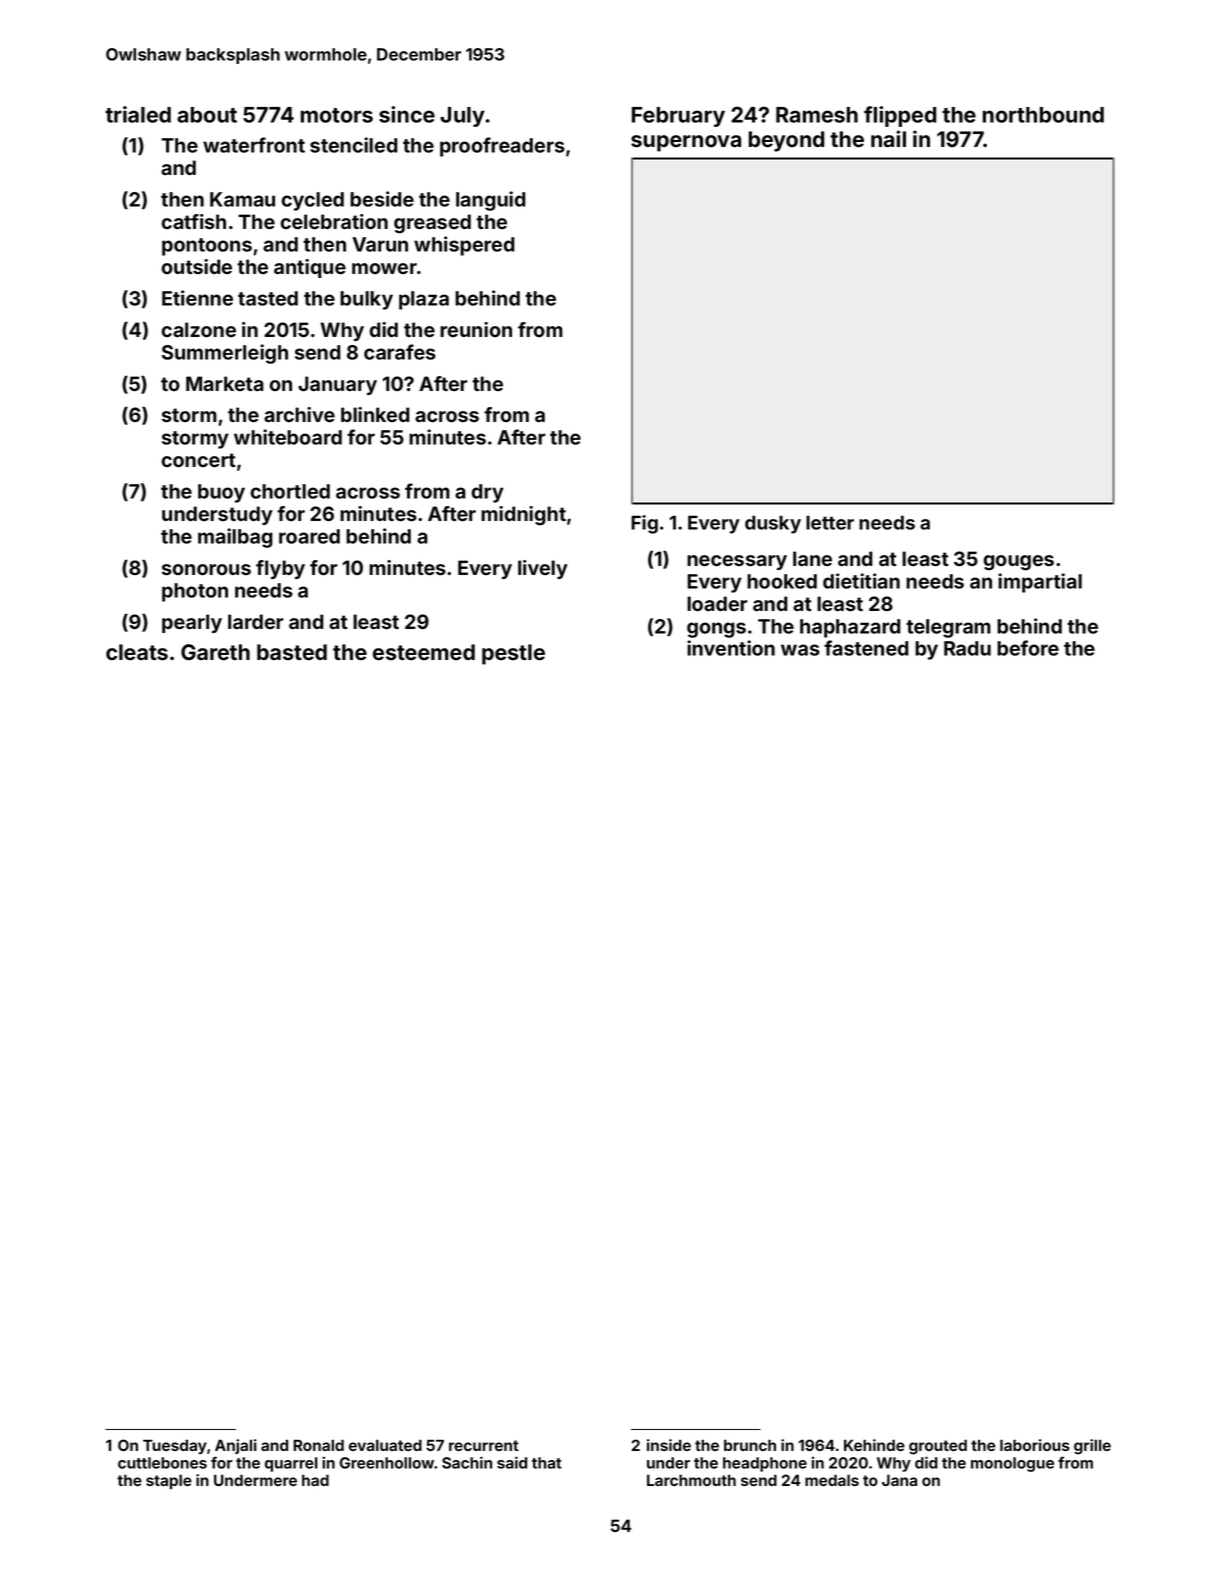 The image size is (1220, 1578). Describe the element at coordinates (198, 460) in the page. I see `concert` at that location.
